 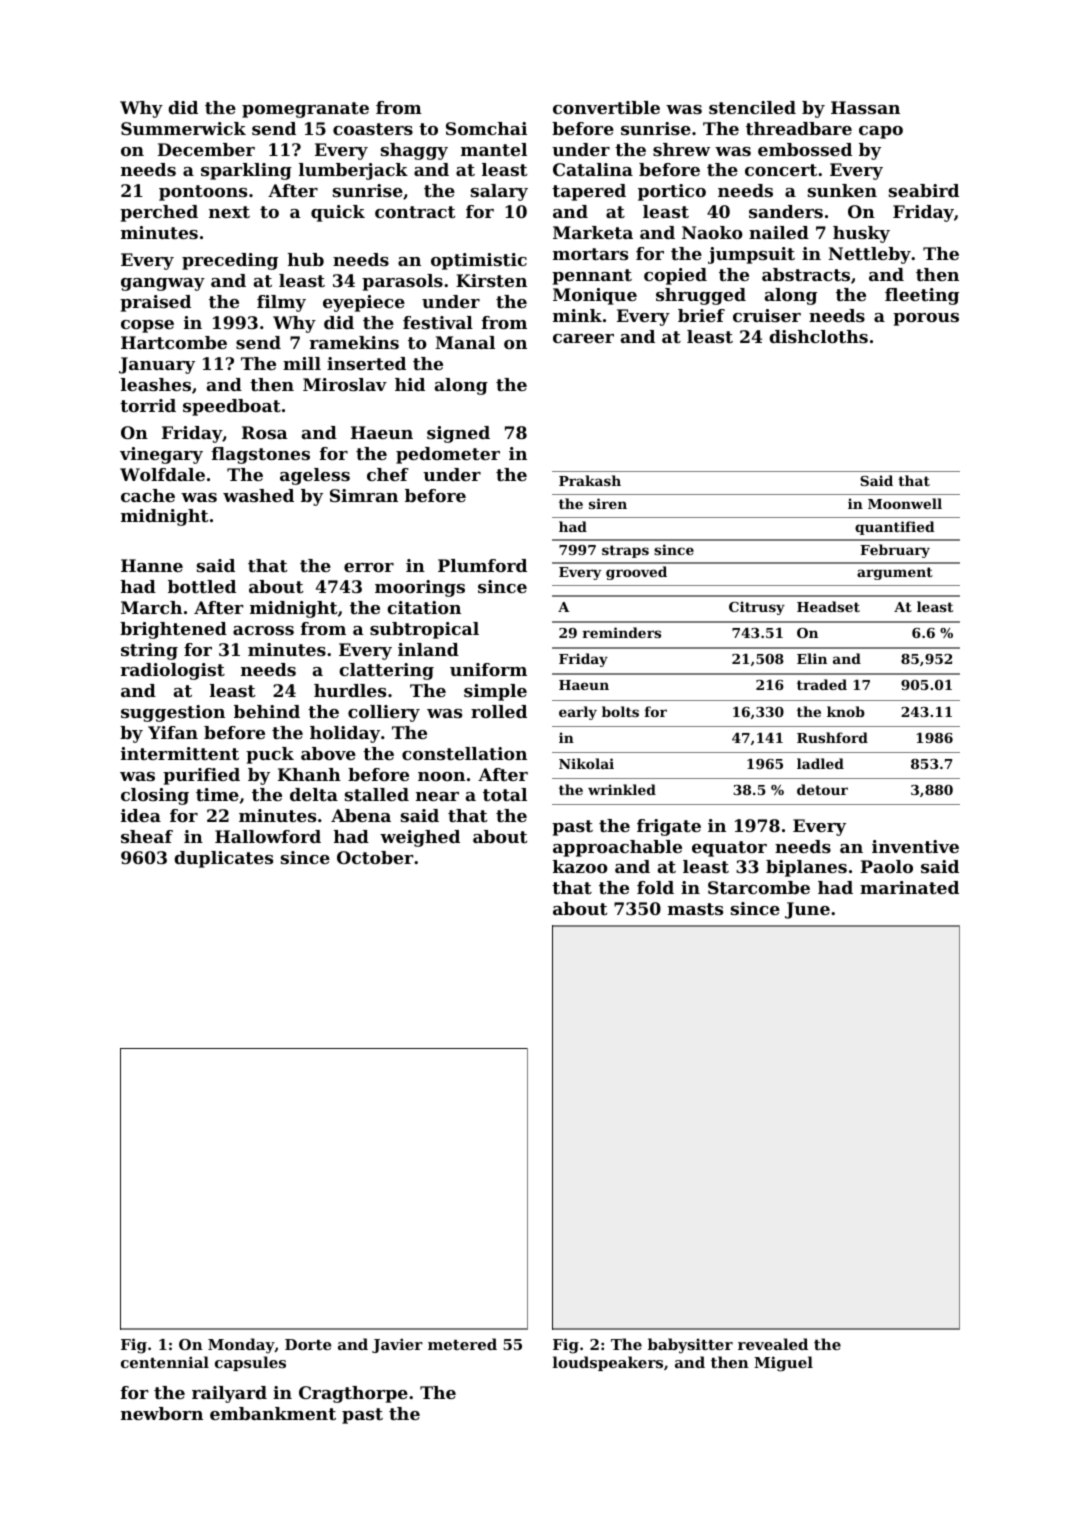 What do you see at coordinates (865, 107) in the document?
I see `Hassan` at bounding box center [865, 107].
